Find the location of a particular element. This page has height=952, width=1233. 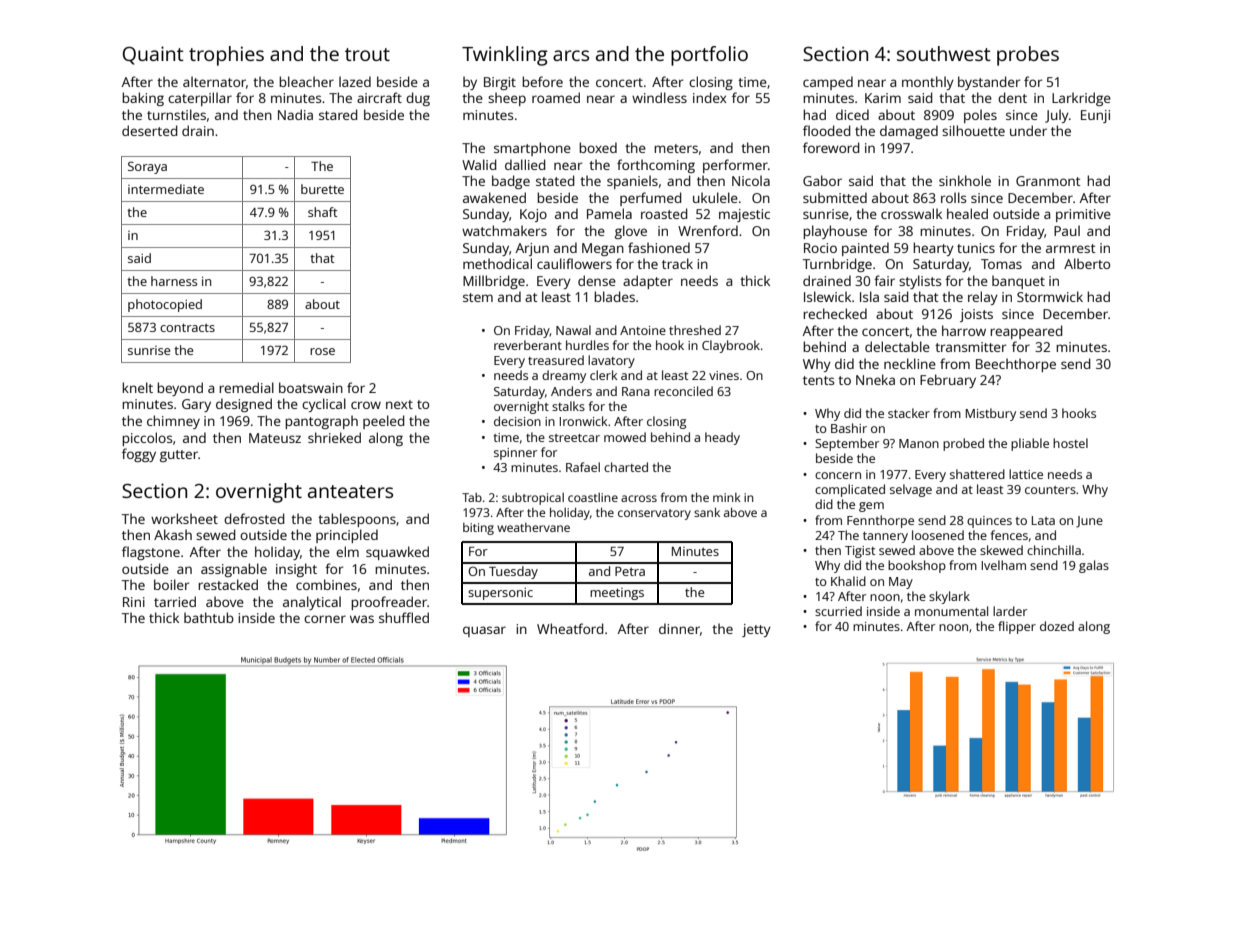

mink is located at coordinates (727, 497).
